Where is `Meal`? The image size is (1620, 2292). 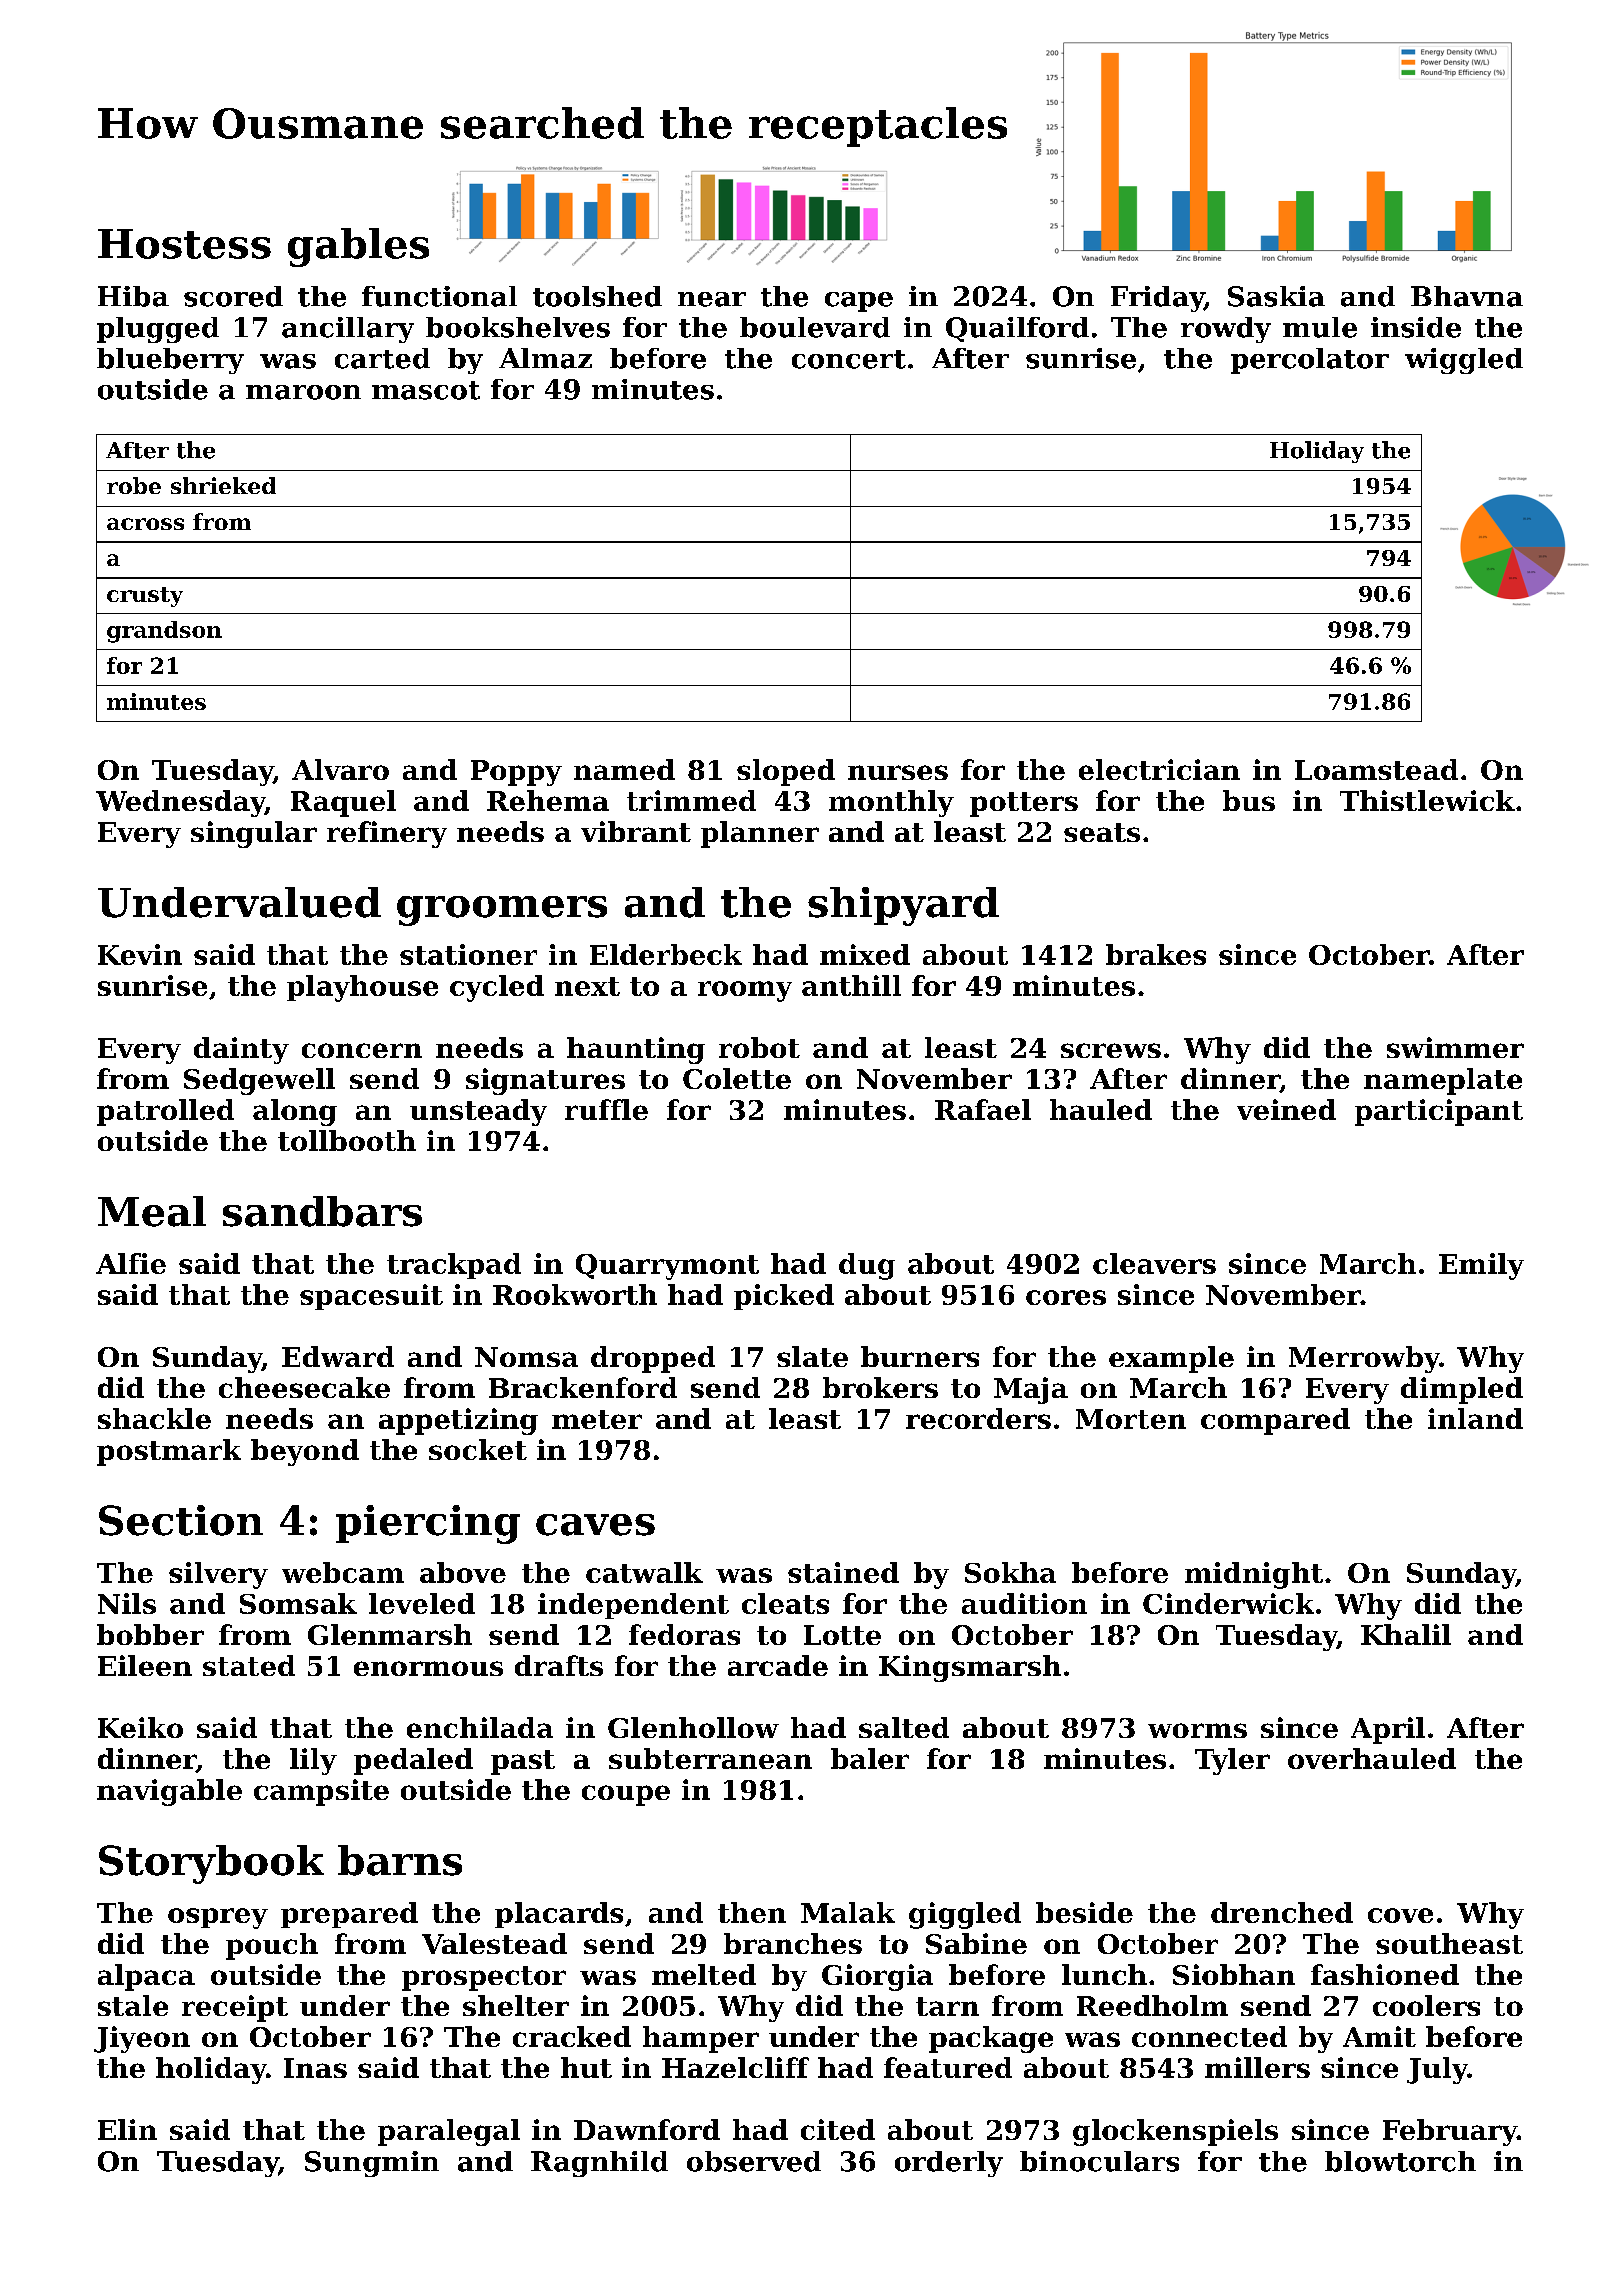 Meal is located at coordinates (152, 1211).
